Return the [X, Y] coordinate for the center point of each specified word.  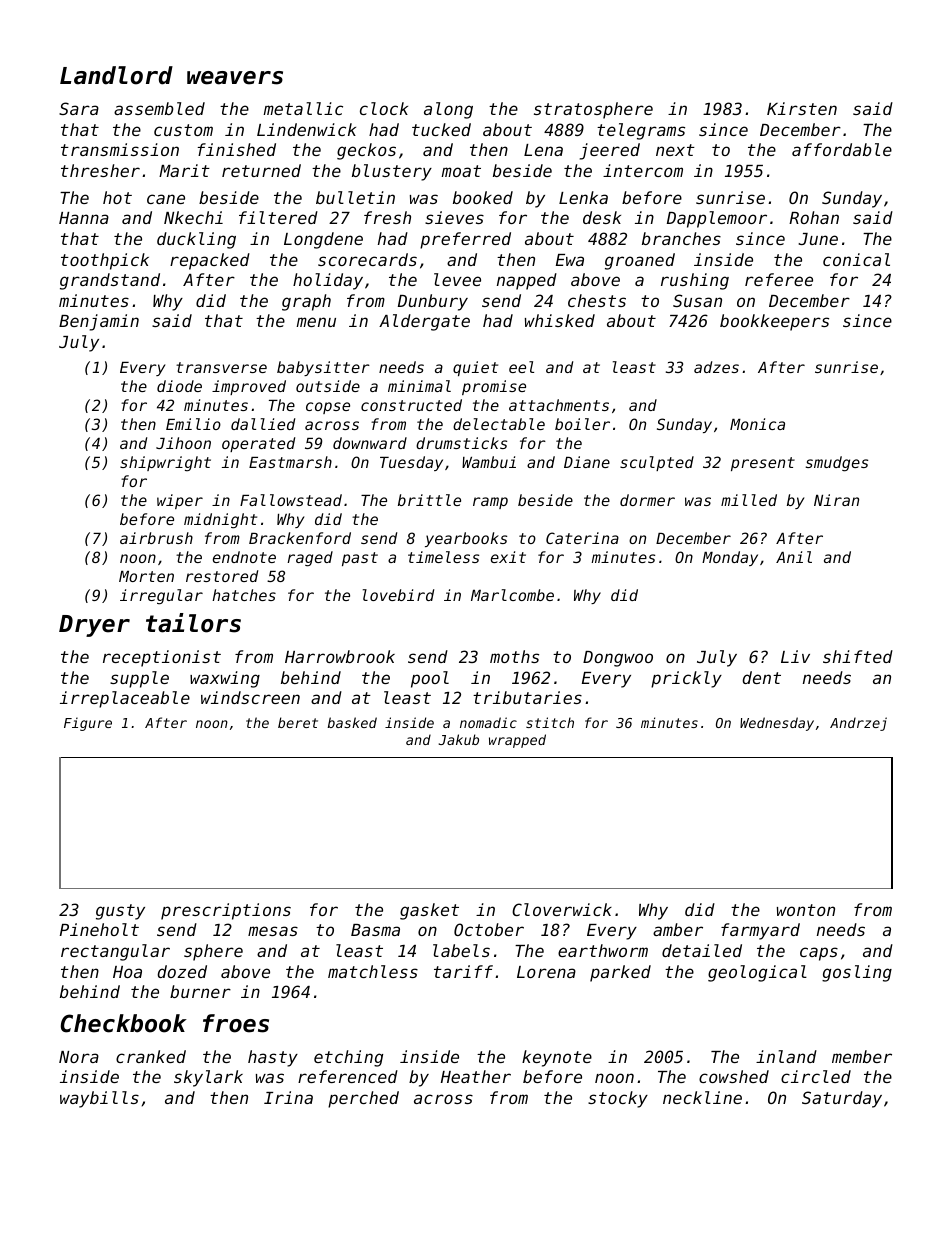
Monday [730, 558]
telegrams [641, 131]
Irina [288, 1097]
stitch [550, 722]
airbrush [156, 538]
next [675, 150]
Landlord [116, 75]
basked [352, 722]
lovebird [398, 595]
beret [298, 722]
